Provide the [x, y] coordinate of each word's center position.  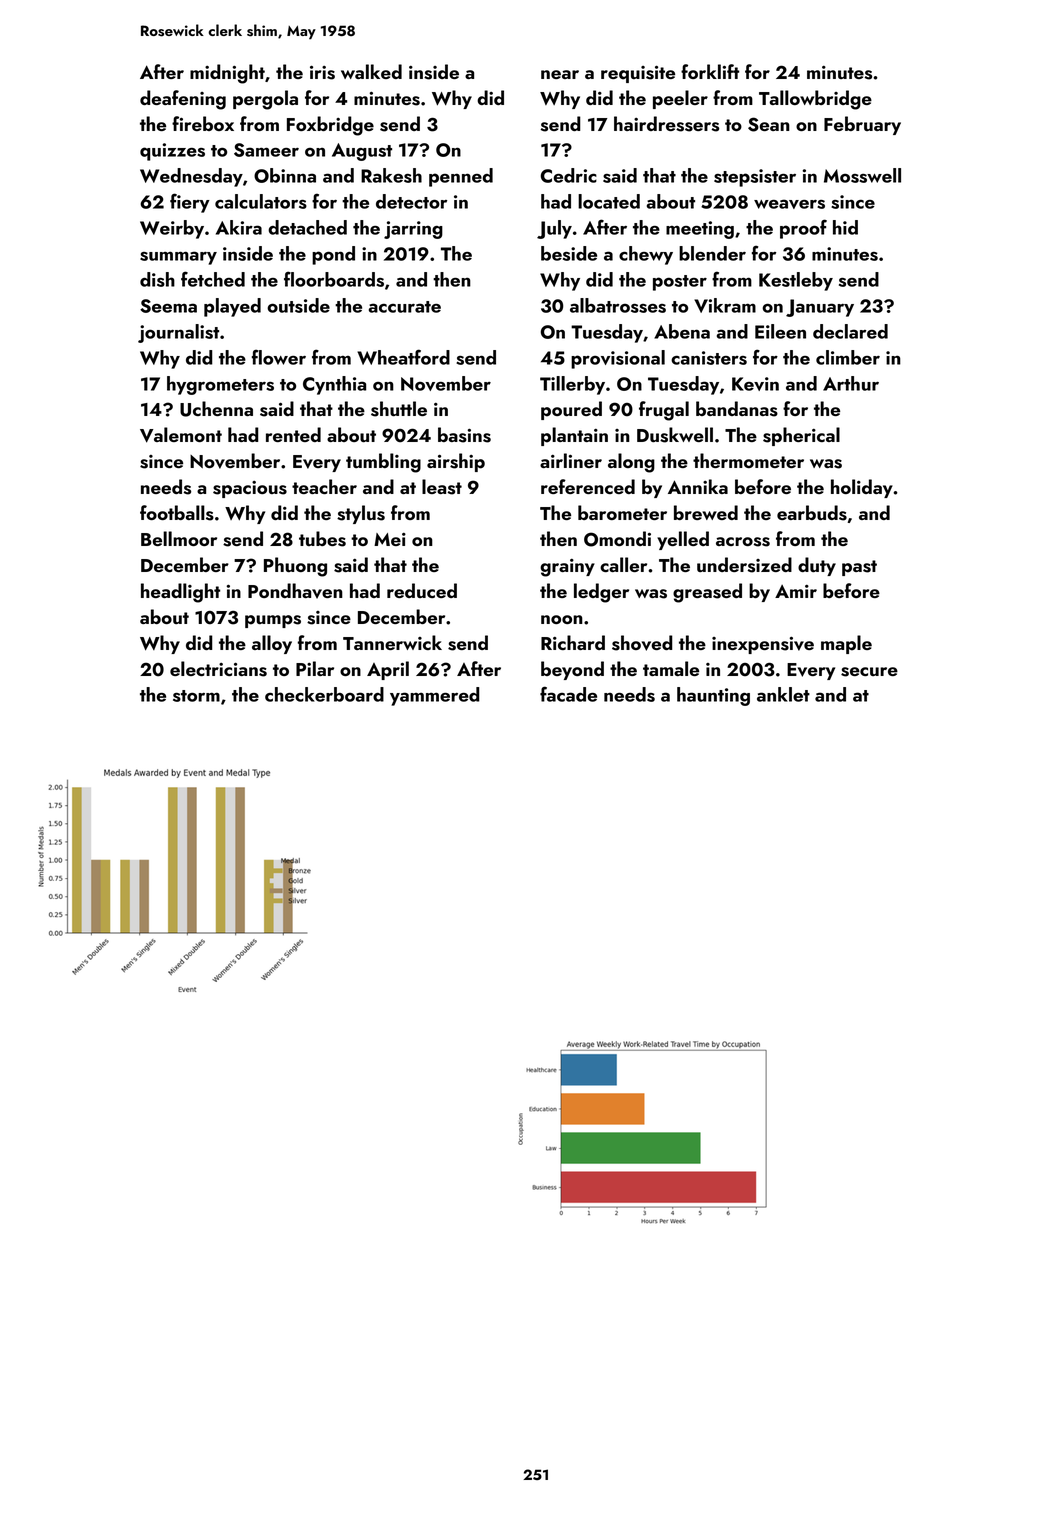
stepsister [755, 178]
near [560, 74]
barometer [622, 512]
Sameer [266, 150]
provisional [618, 359]
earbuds [812, 513]
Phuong [295, 567]
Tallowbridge [815, 100]
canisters [709, 358]
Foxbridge [330, 126]
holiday [862, 488]
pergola [265, 100]
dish [157, 279]
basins [464, 435]
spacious [250, 489]
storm [196, 696]
